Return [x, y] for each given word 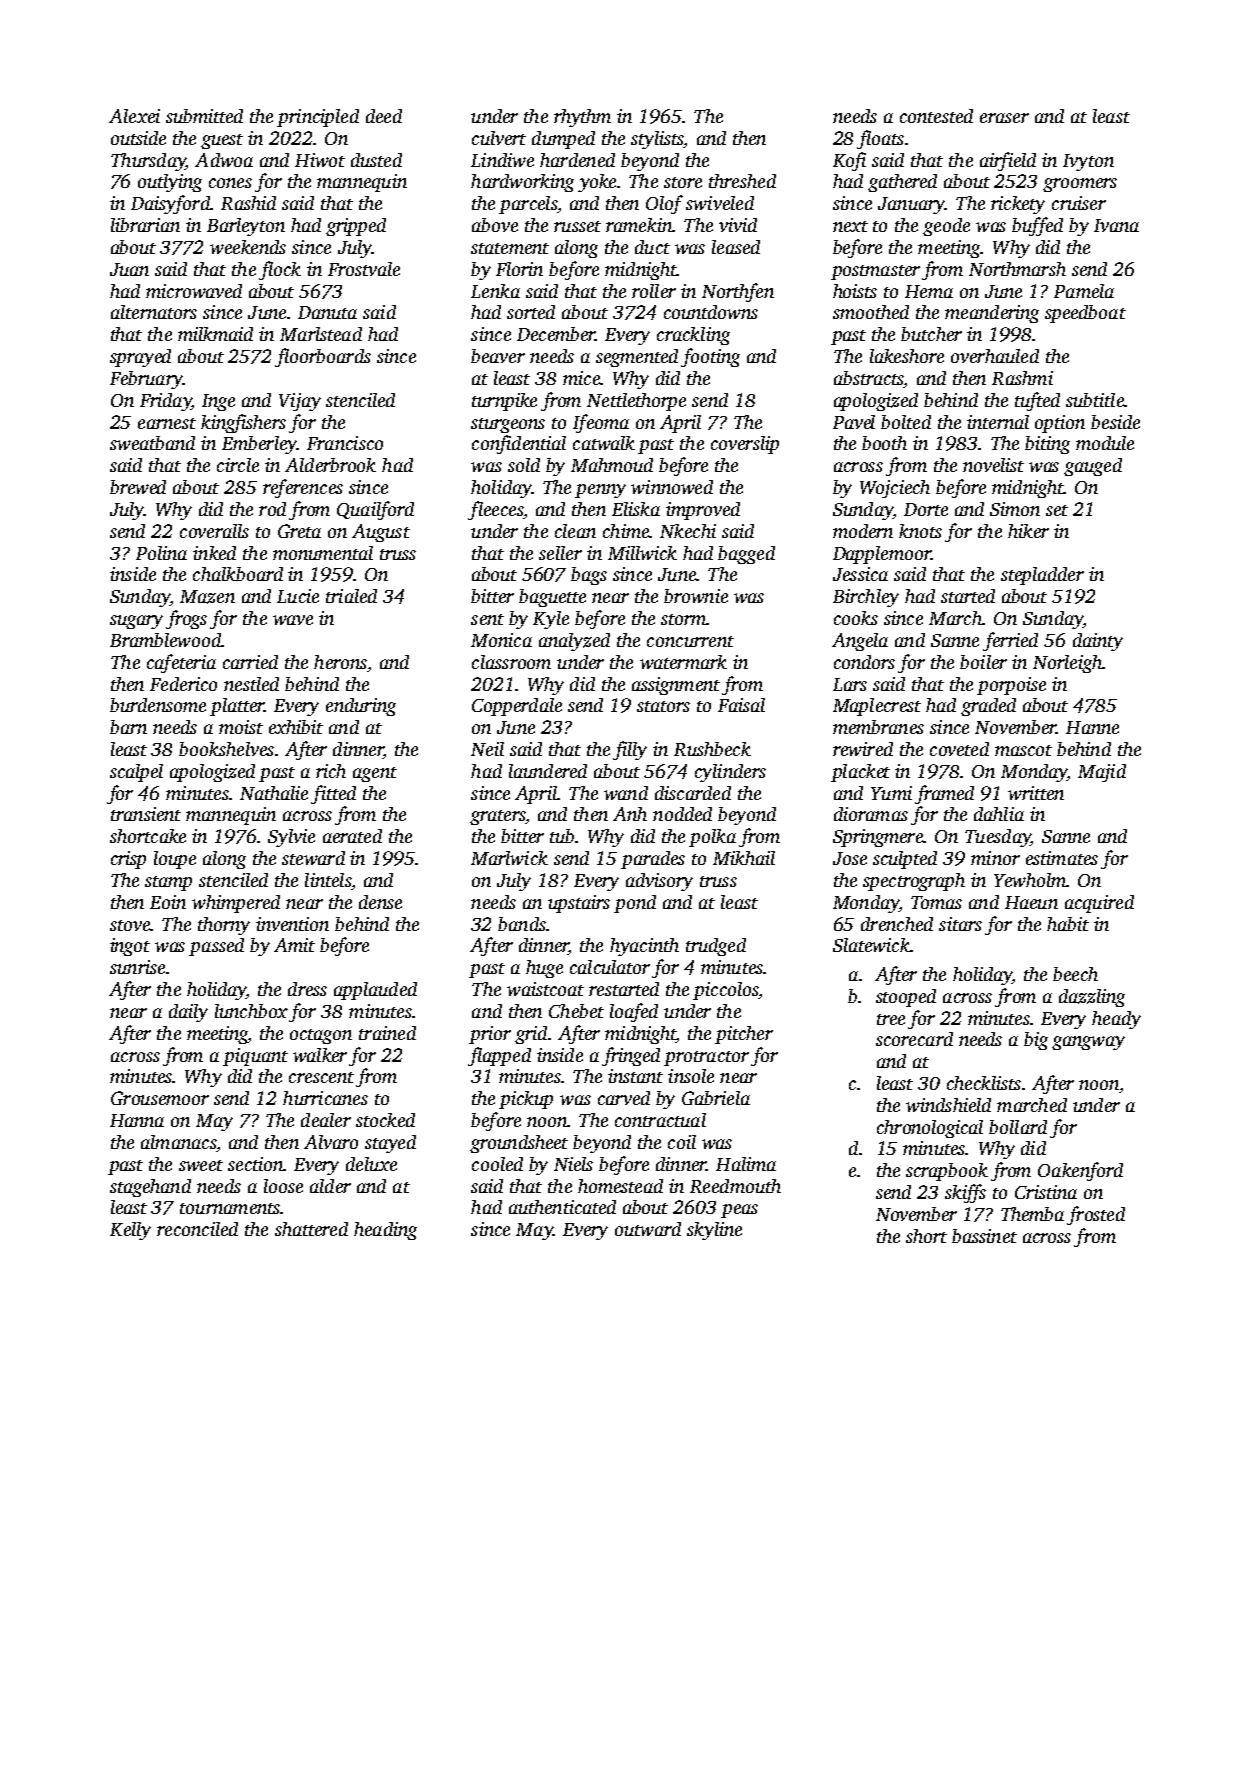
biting [1047, 445]
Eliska [636, 509]
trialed [351, 596]
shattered [311, 1229]
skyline [714, 1231]
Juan [129, 269]
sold [524, 465]
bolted [906, 422]
